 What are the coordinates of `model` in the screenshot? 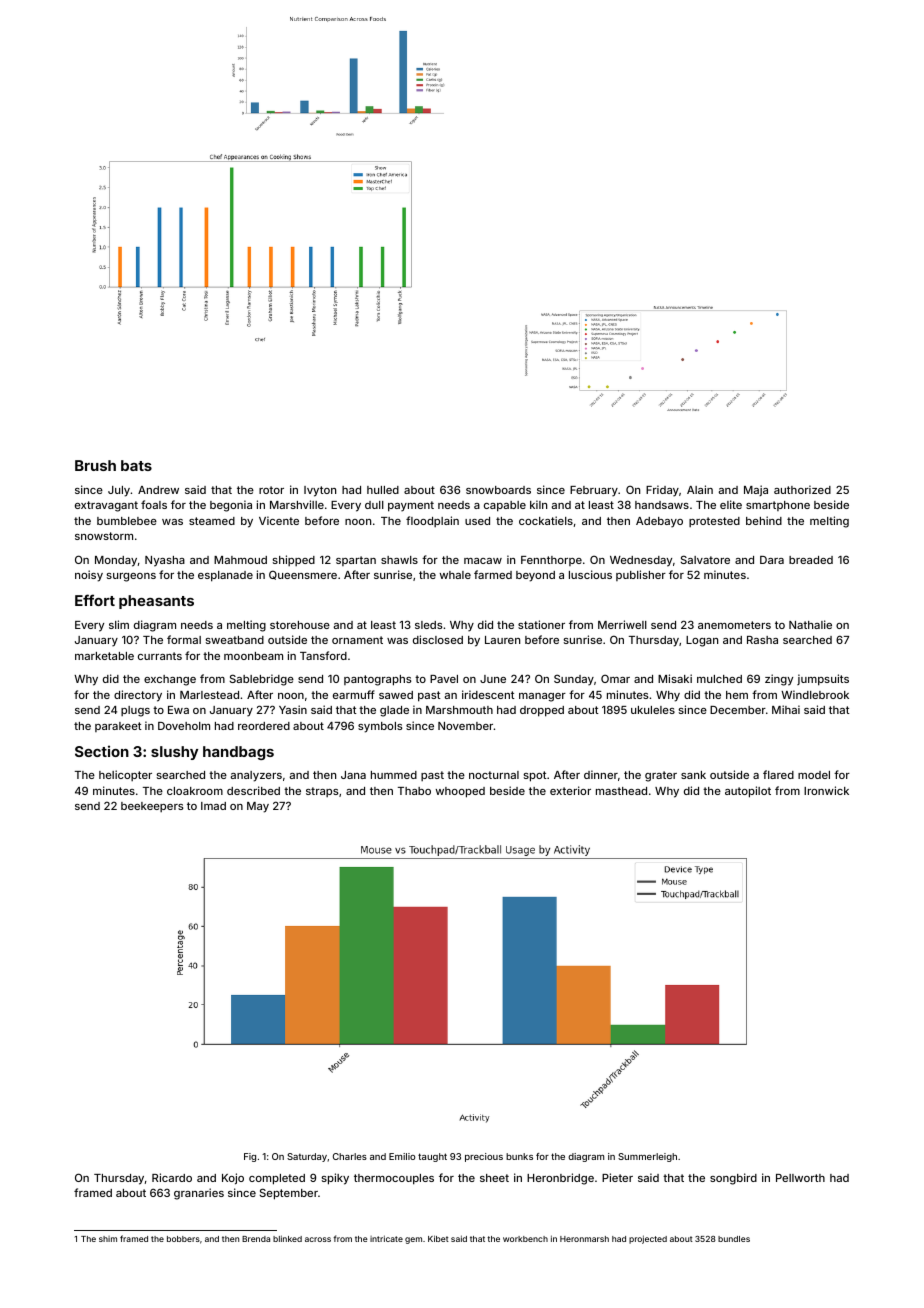 It's located at (814, 775).
